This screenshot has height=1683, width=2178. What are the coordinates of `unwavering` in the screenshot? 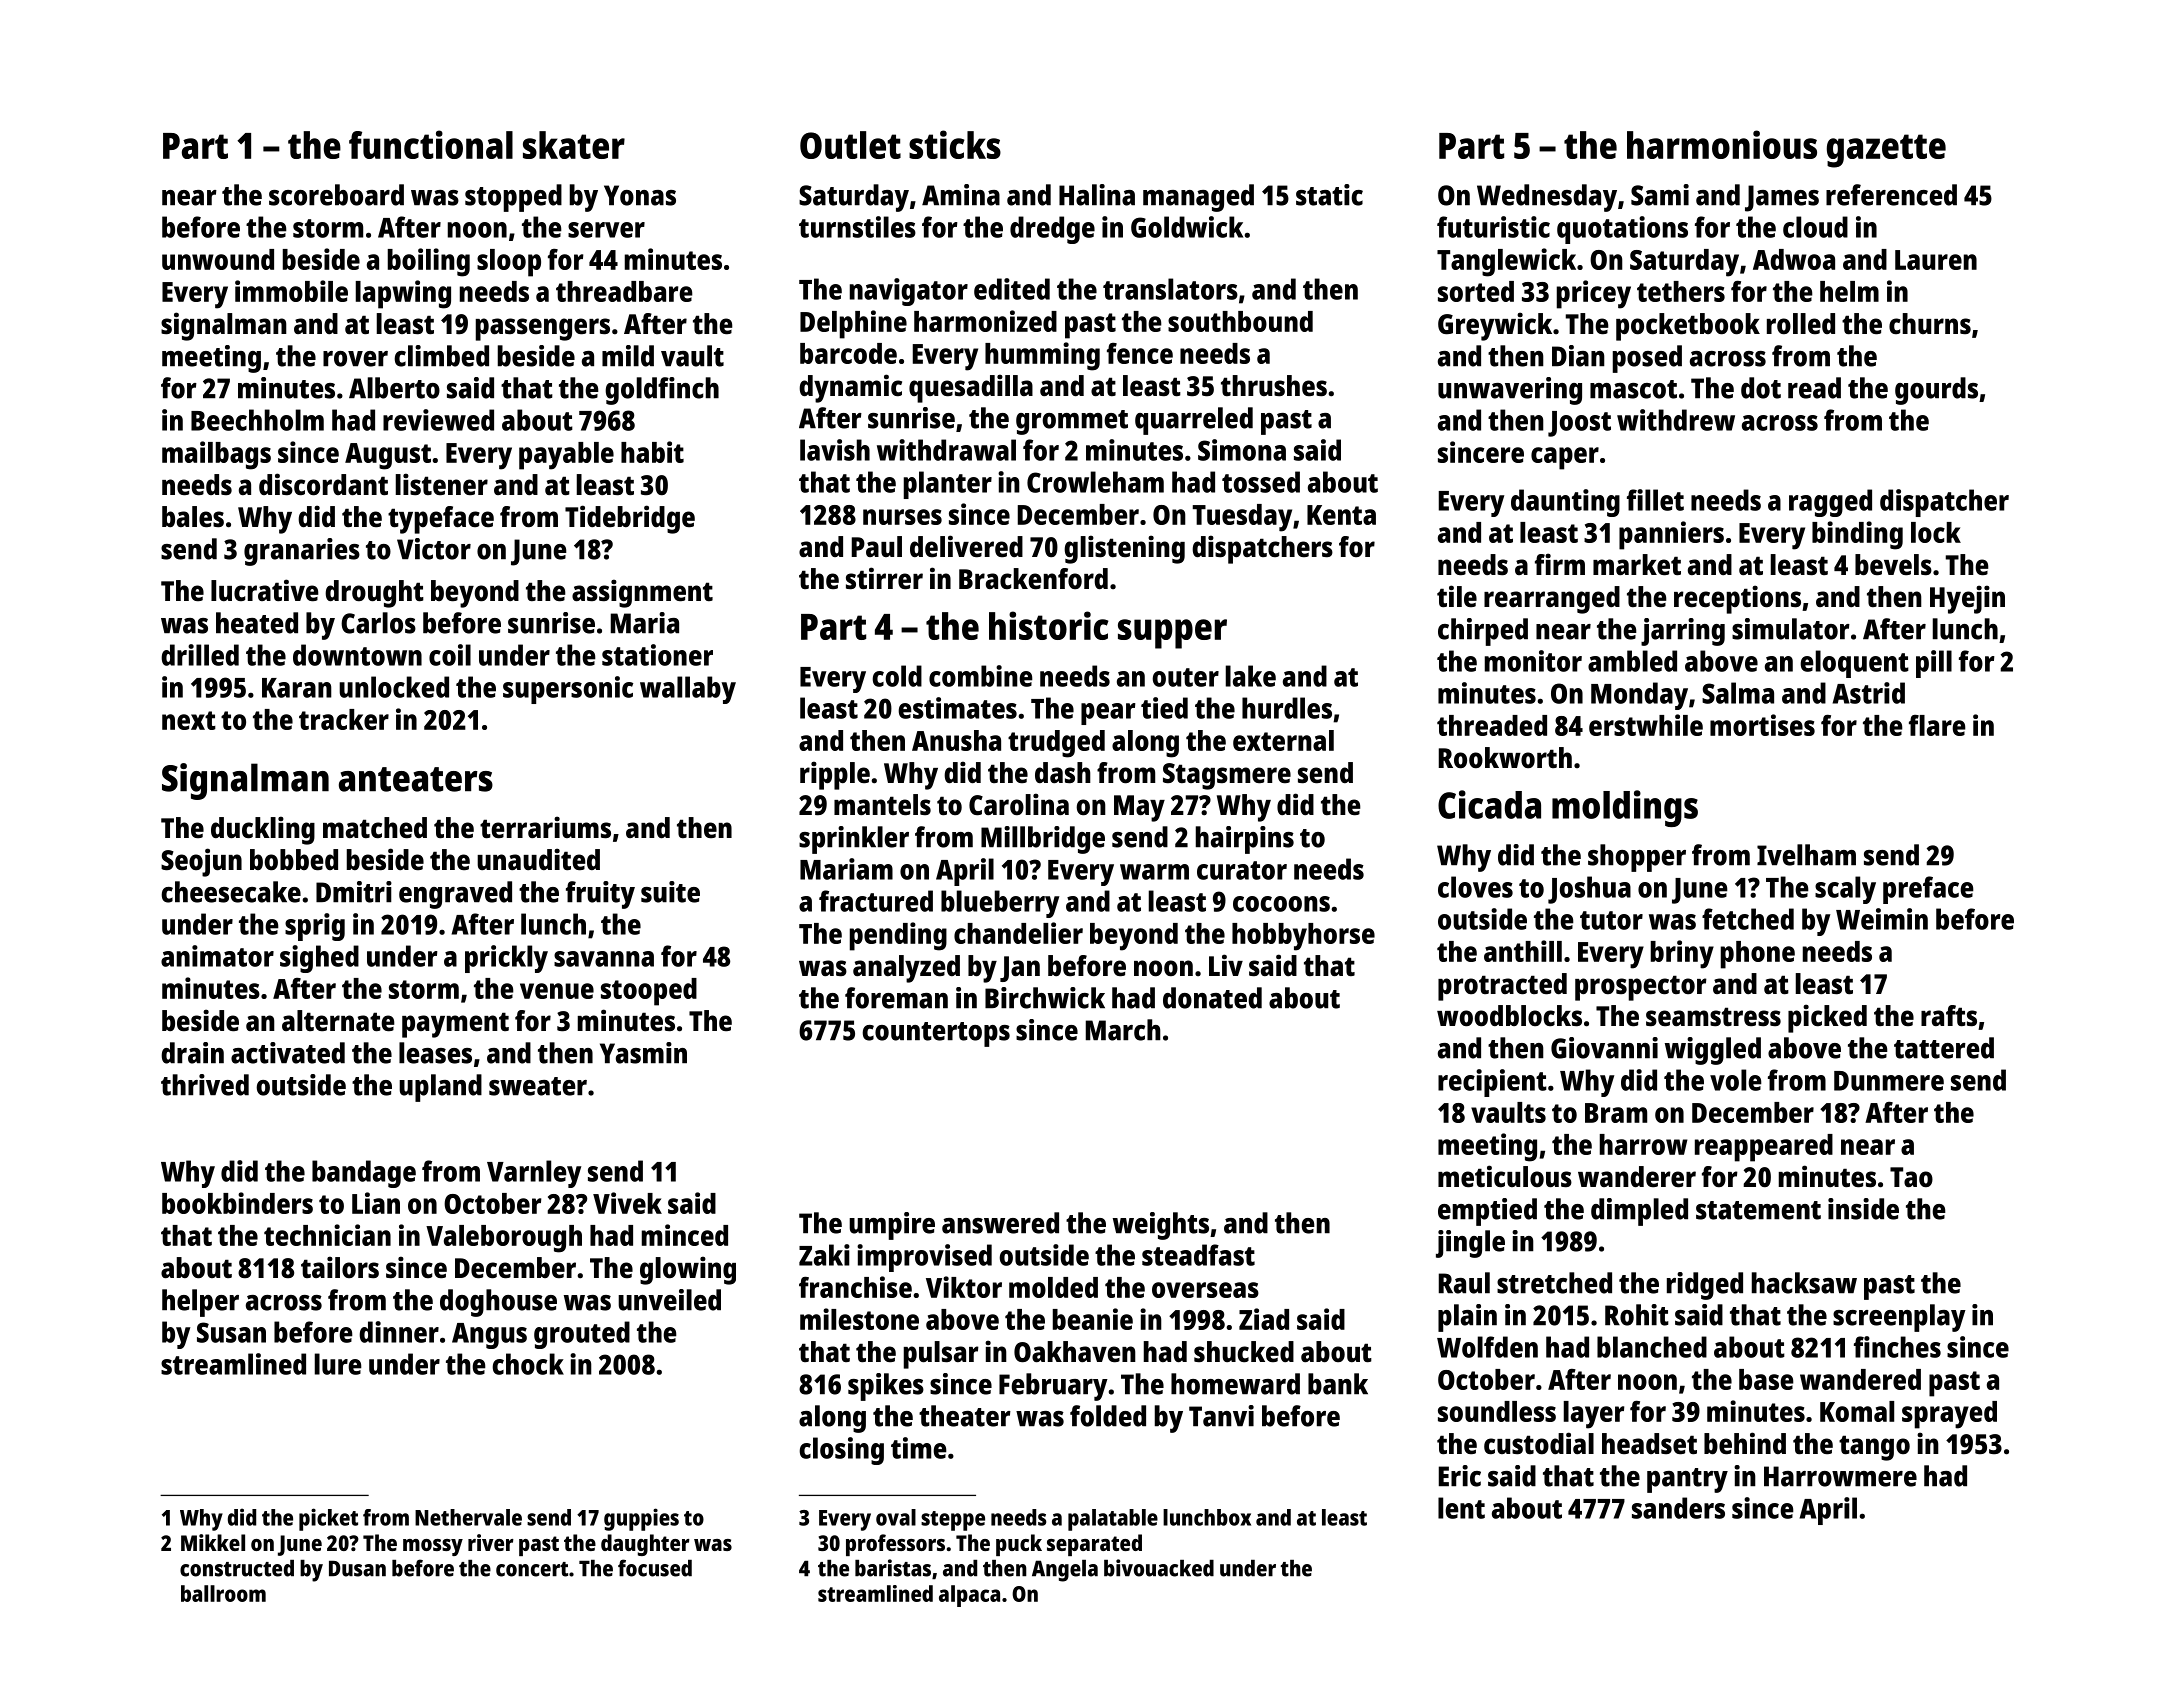 It's located at (1510, 391).
